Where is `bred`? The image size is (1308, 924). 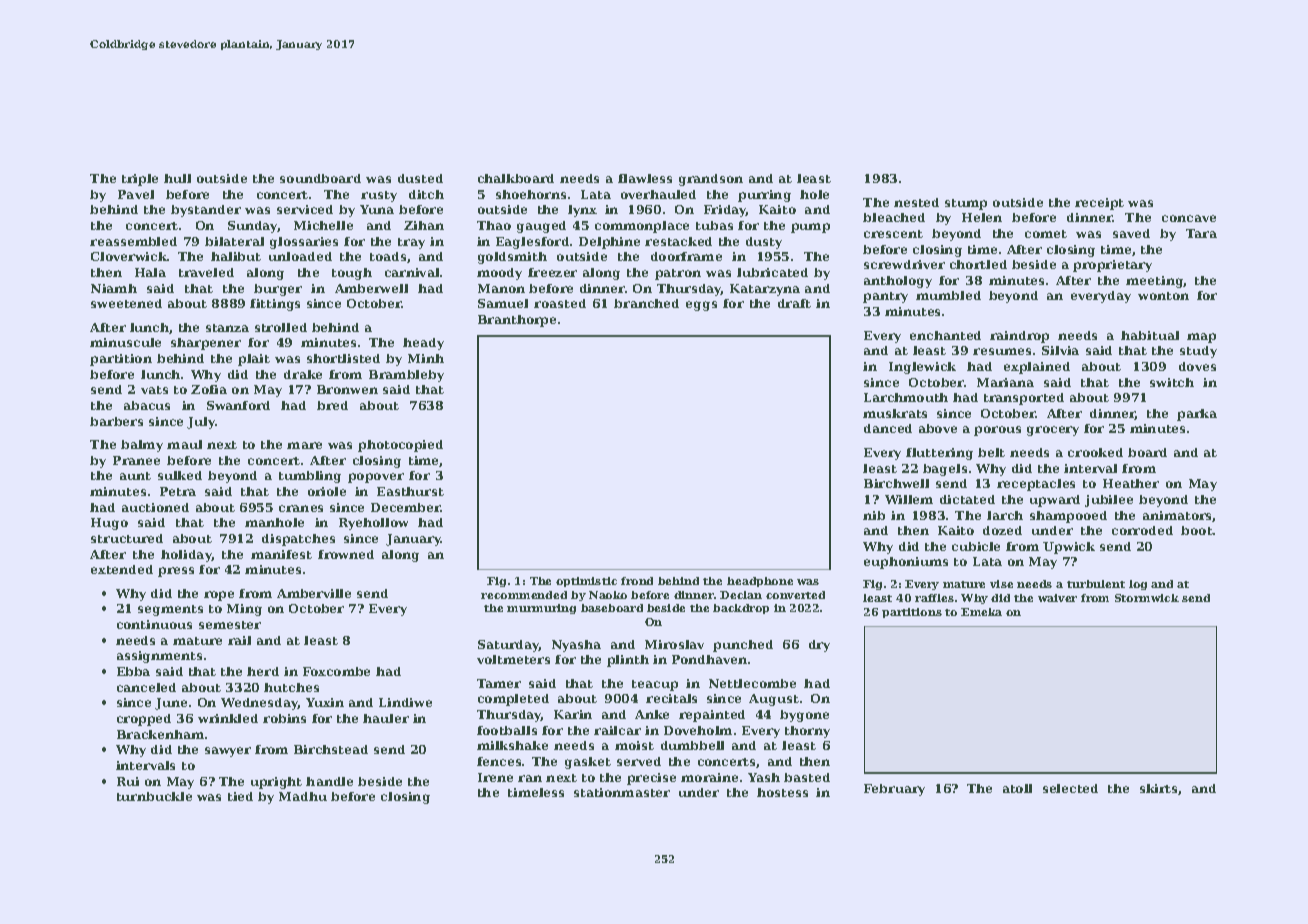
bred is located at coordinates (332, 405).
